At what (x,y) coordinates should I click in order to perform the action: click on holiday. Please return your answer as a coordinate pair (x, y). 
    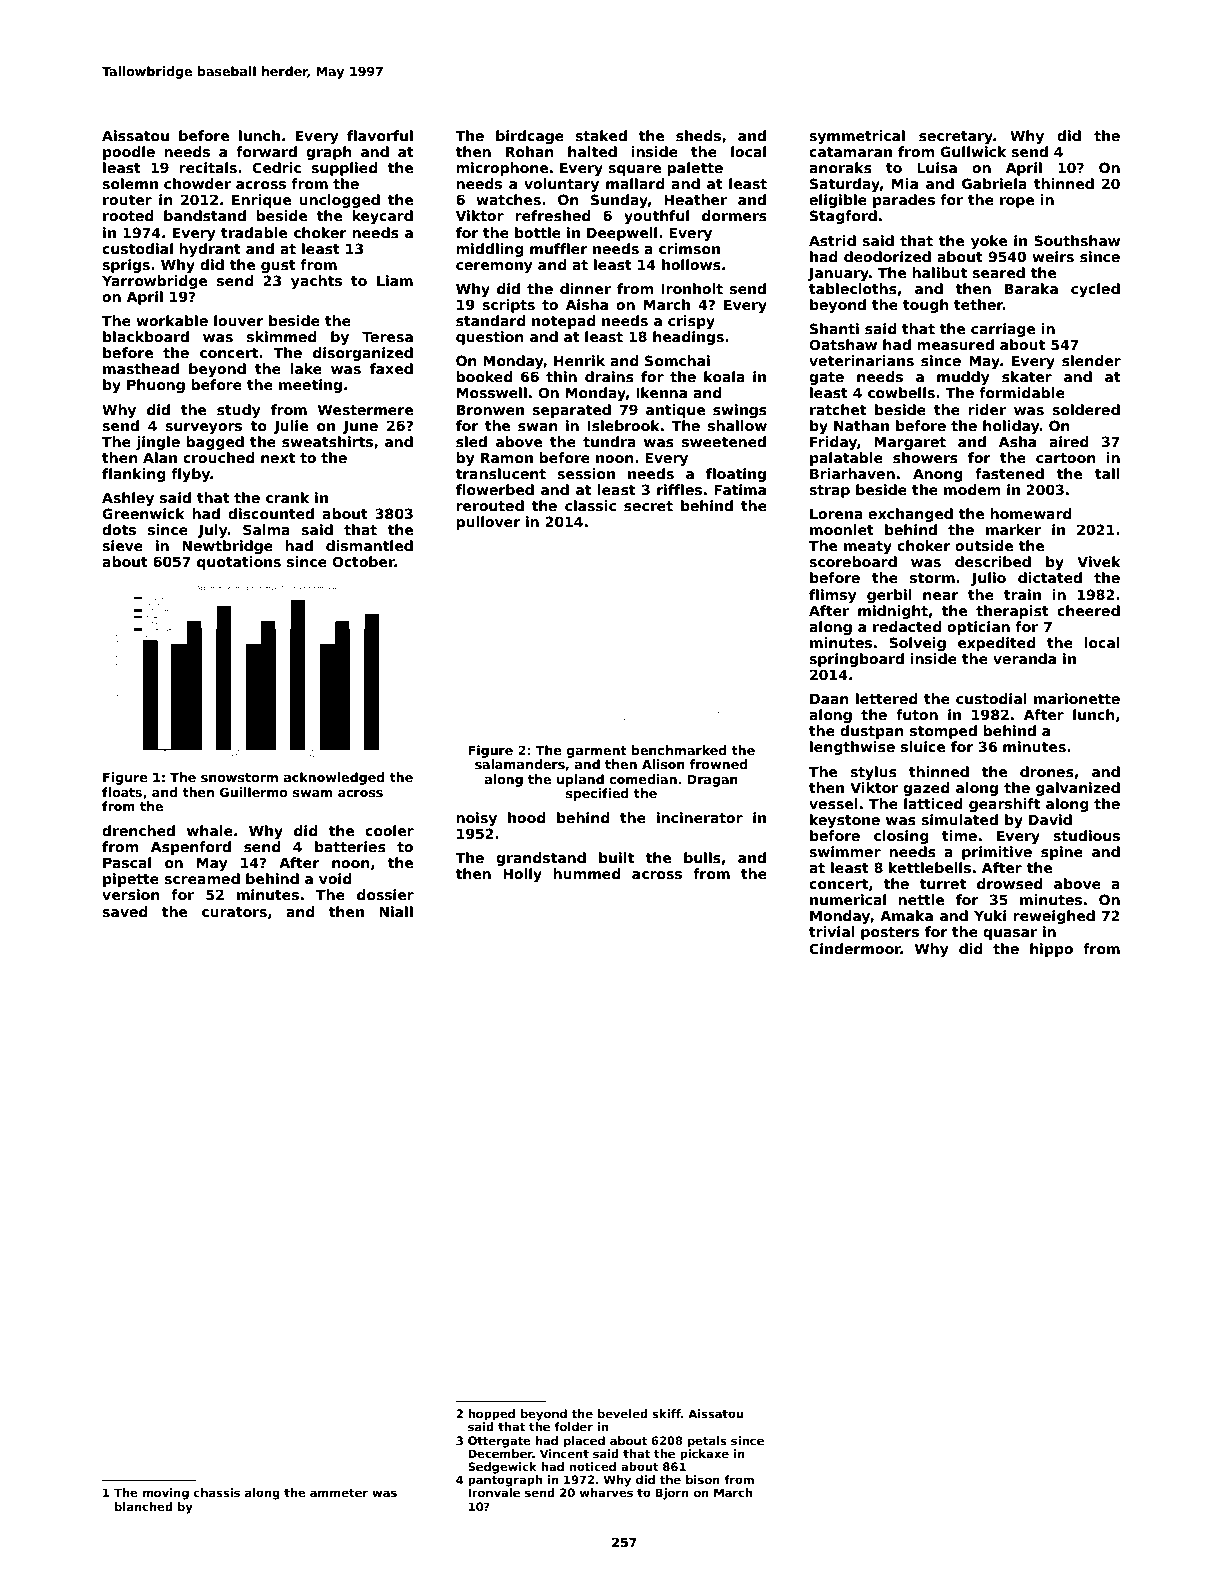
    Looking at the image, I should click on (1011, 427).
